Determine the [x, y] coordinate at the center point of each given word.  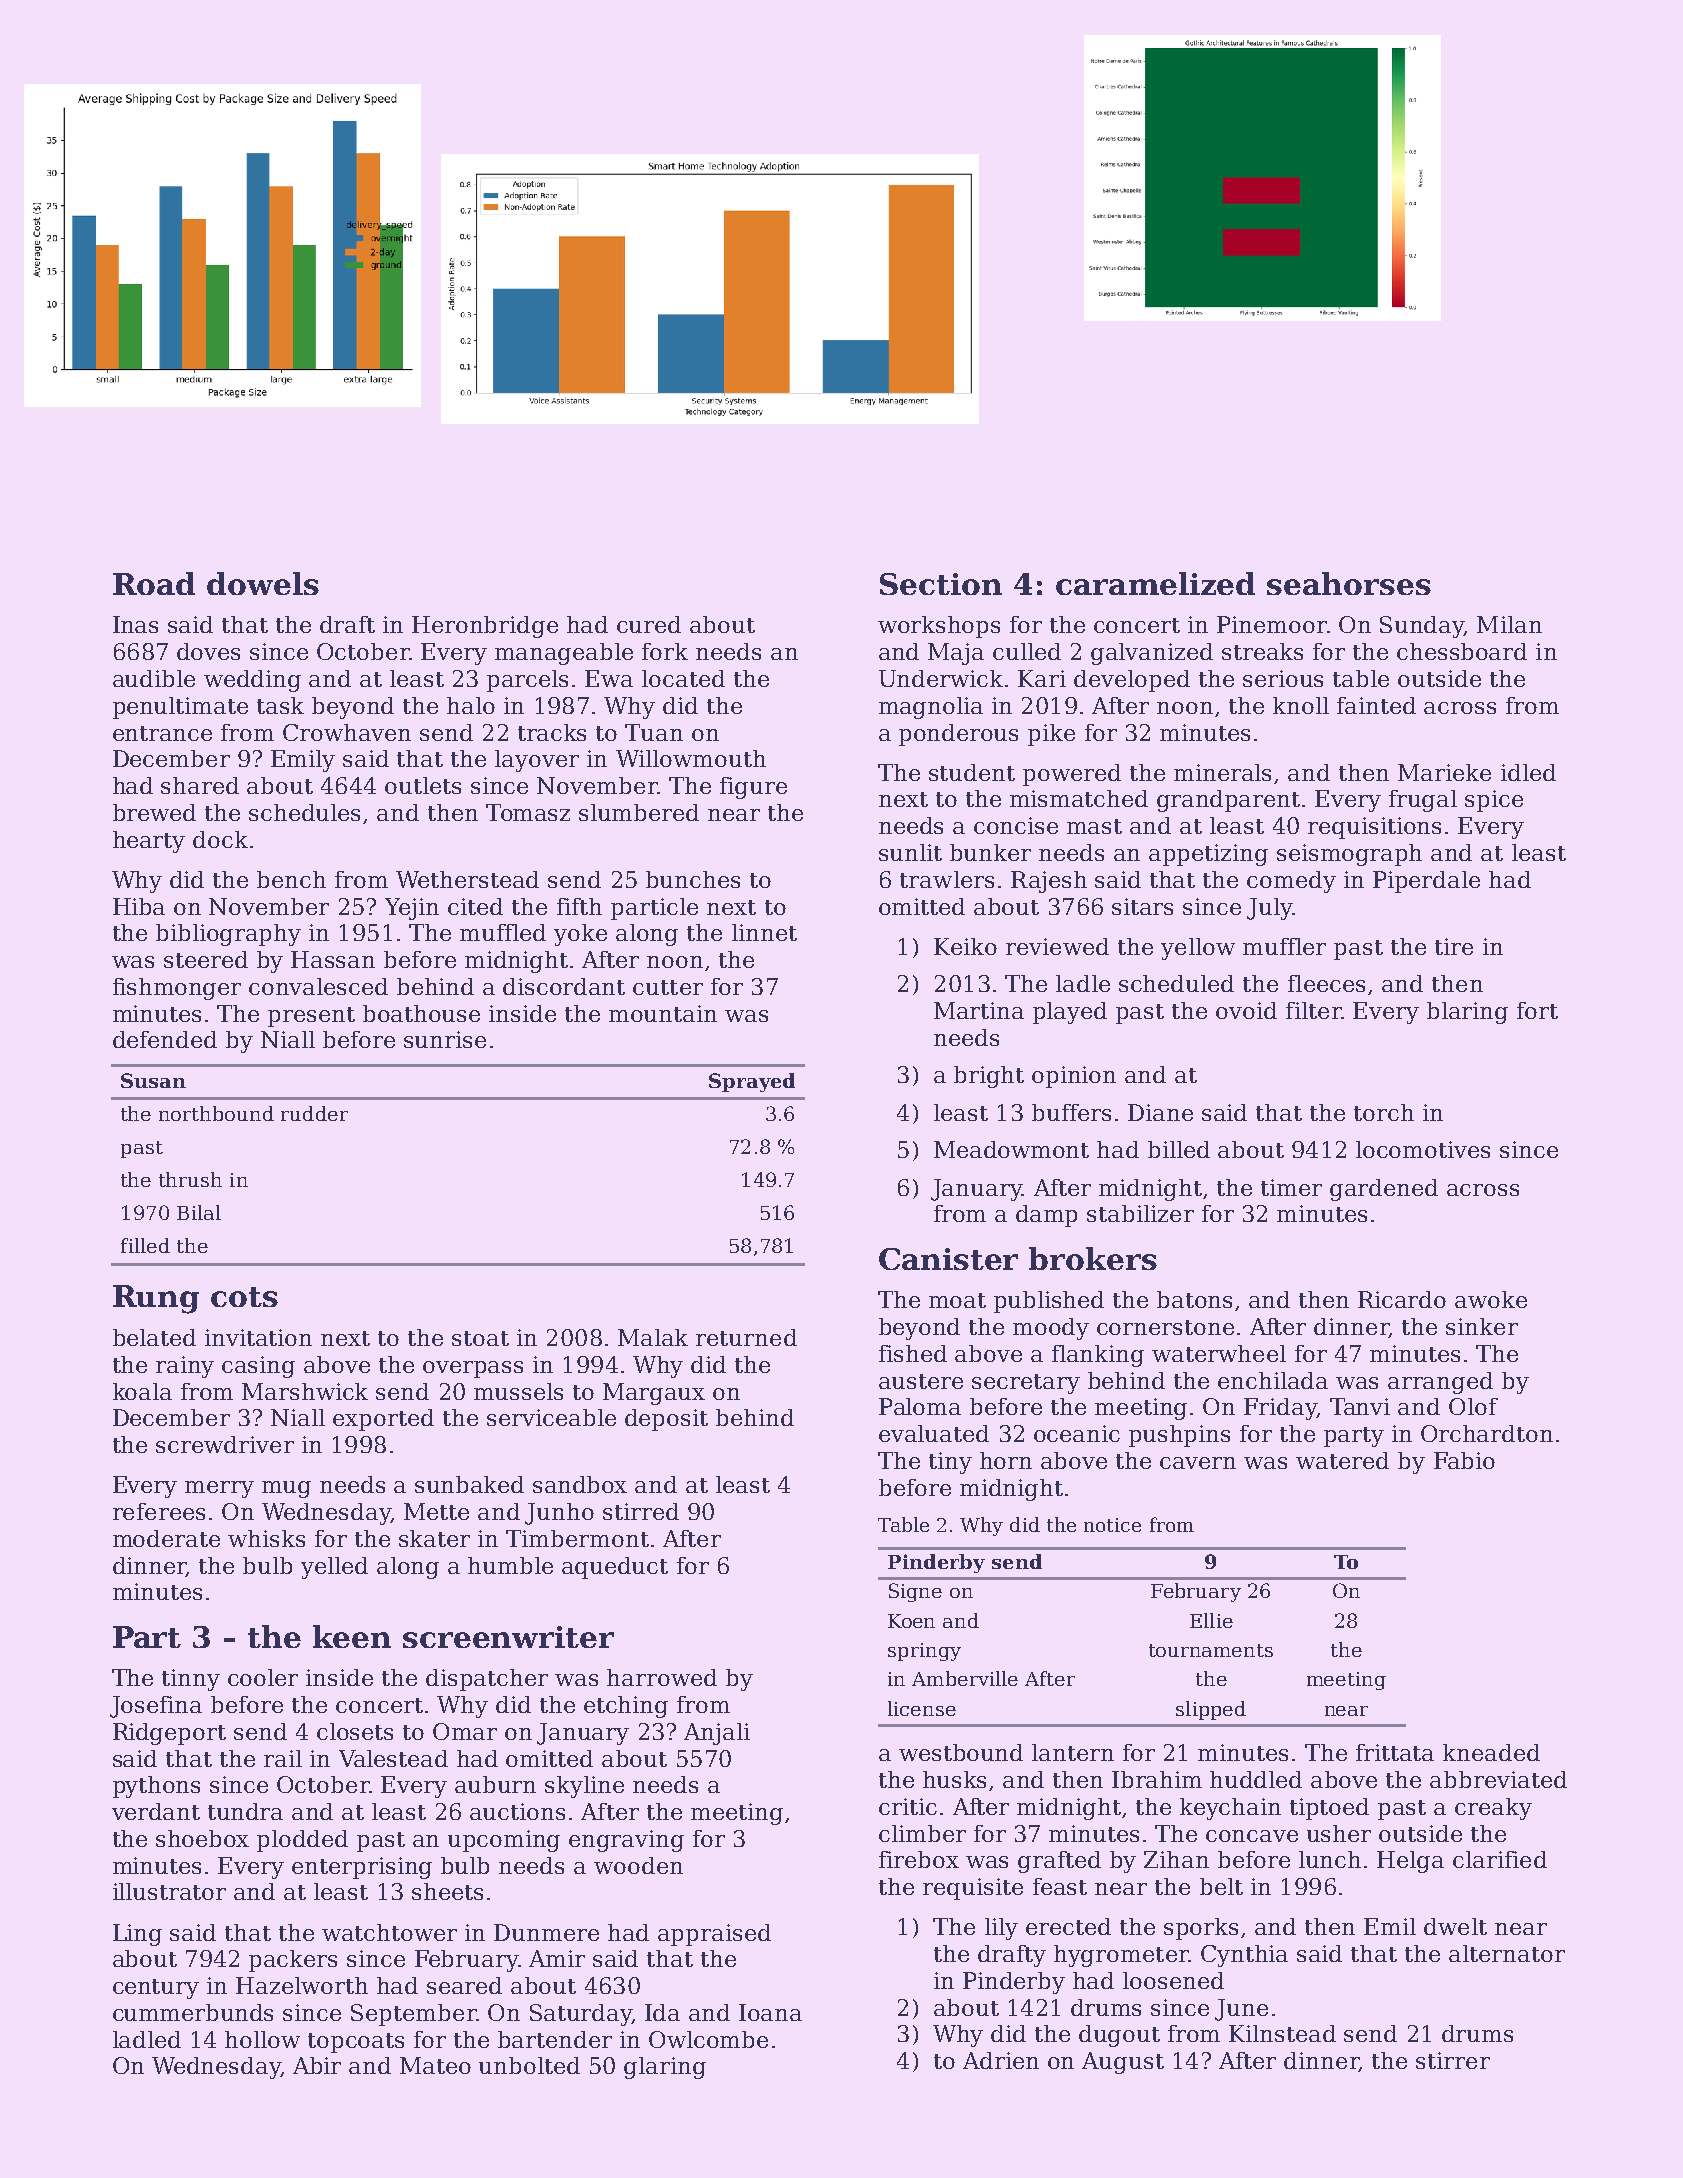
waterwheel [1219, 1353]
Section [941, 584]
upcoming [504, 1841]
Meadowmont [1011, 1149]
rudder [314, 1113]
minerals [1222, 772]
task [280, 705]
